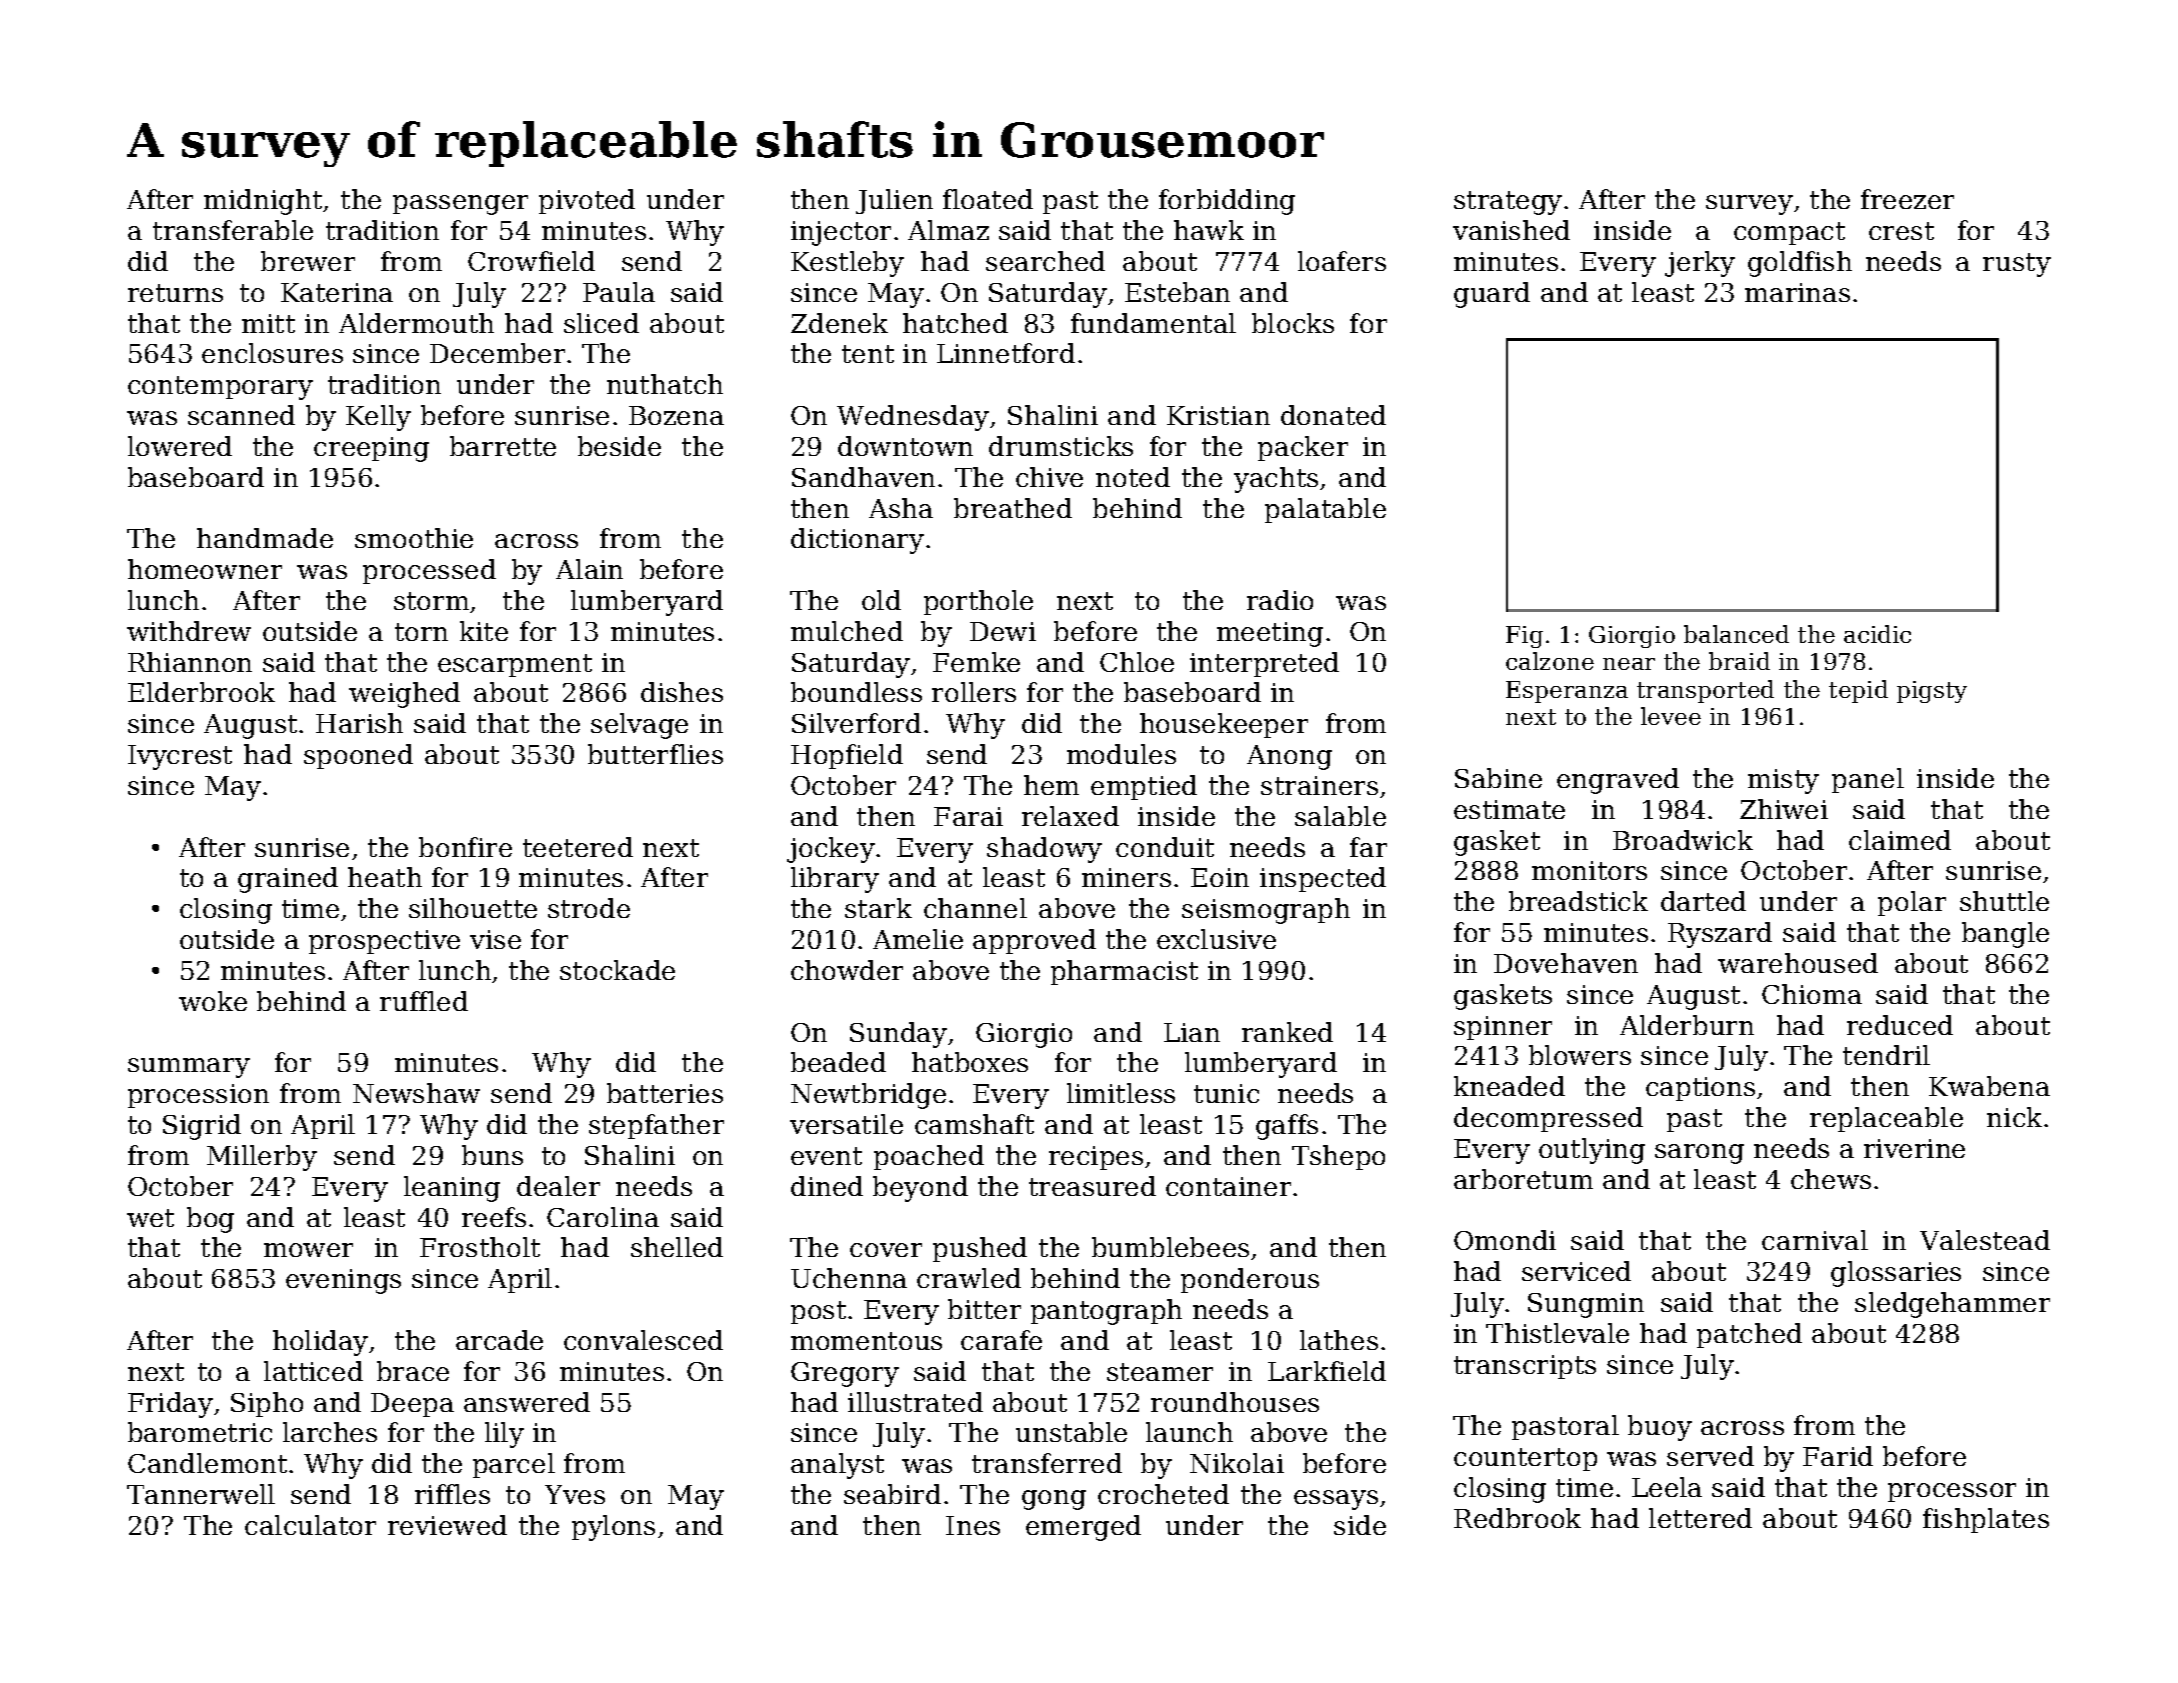 This screenshot has width=2178, height=1683. I want to click on midnight, so click(263, 202).
